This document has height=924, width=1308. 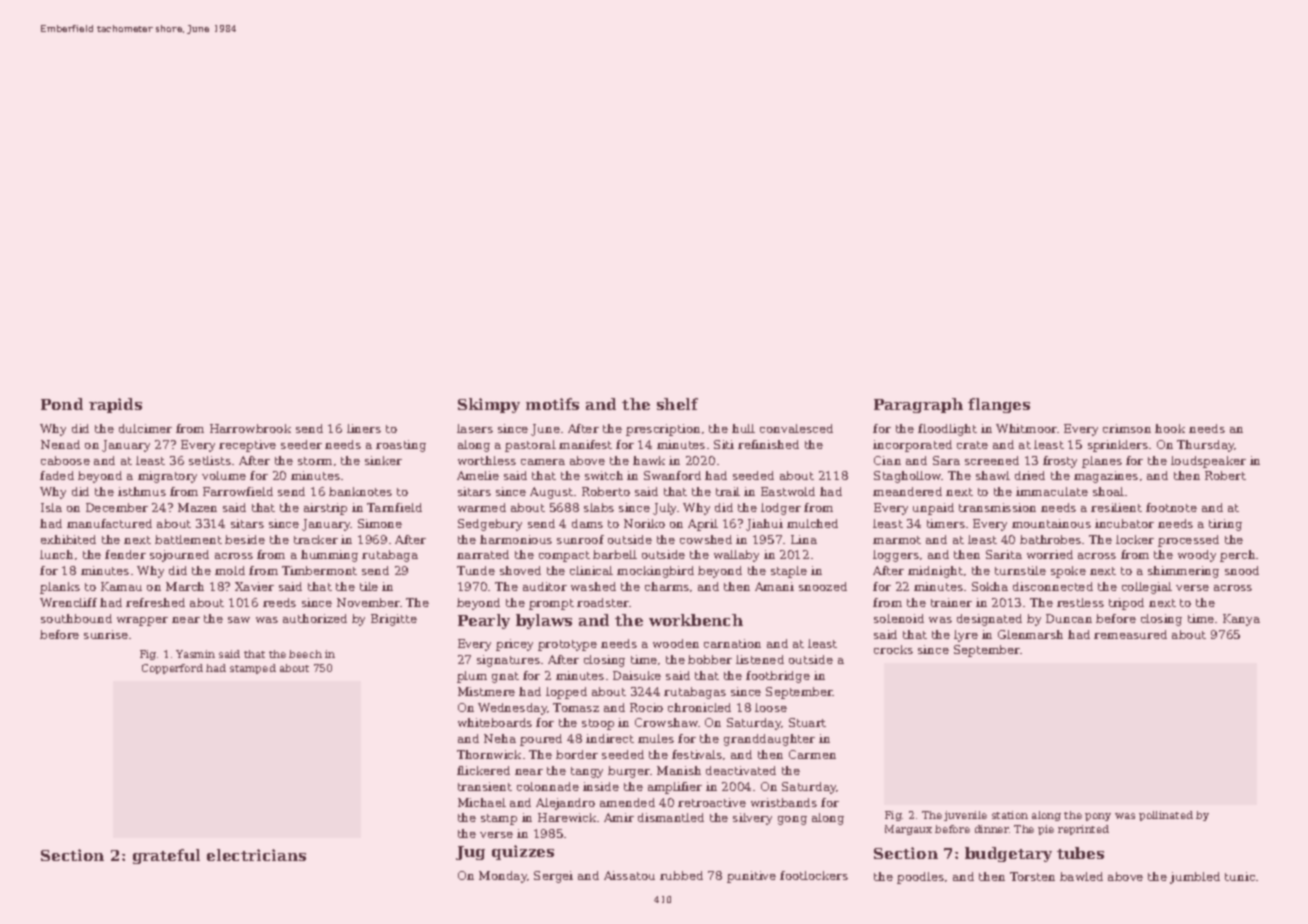 I want to click on rapids, so click(x=115, y=405).
